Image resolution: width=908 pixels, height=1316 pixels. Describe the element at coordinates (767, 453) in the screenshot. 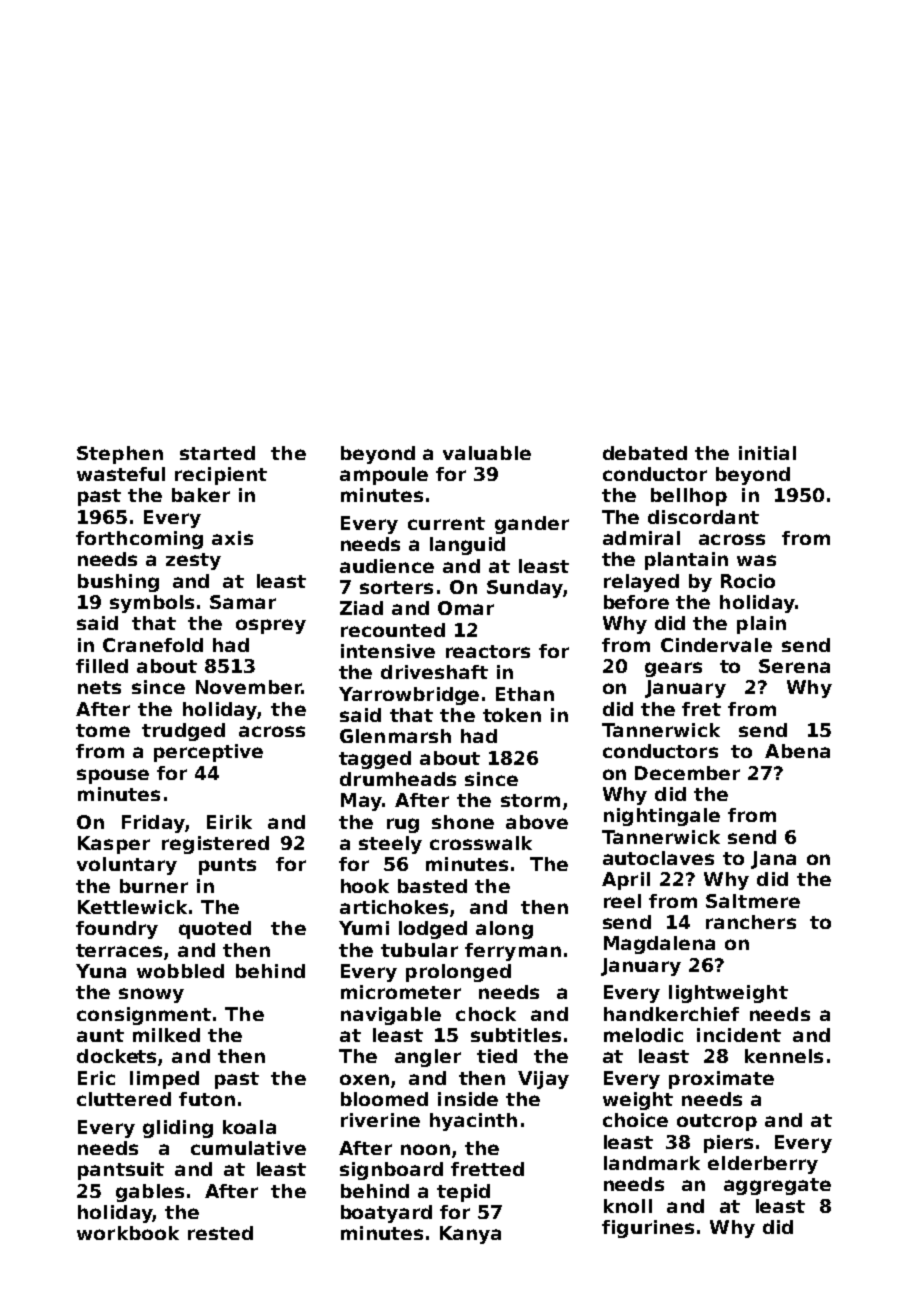

I see `initial` at that location.
